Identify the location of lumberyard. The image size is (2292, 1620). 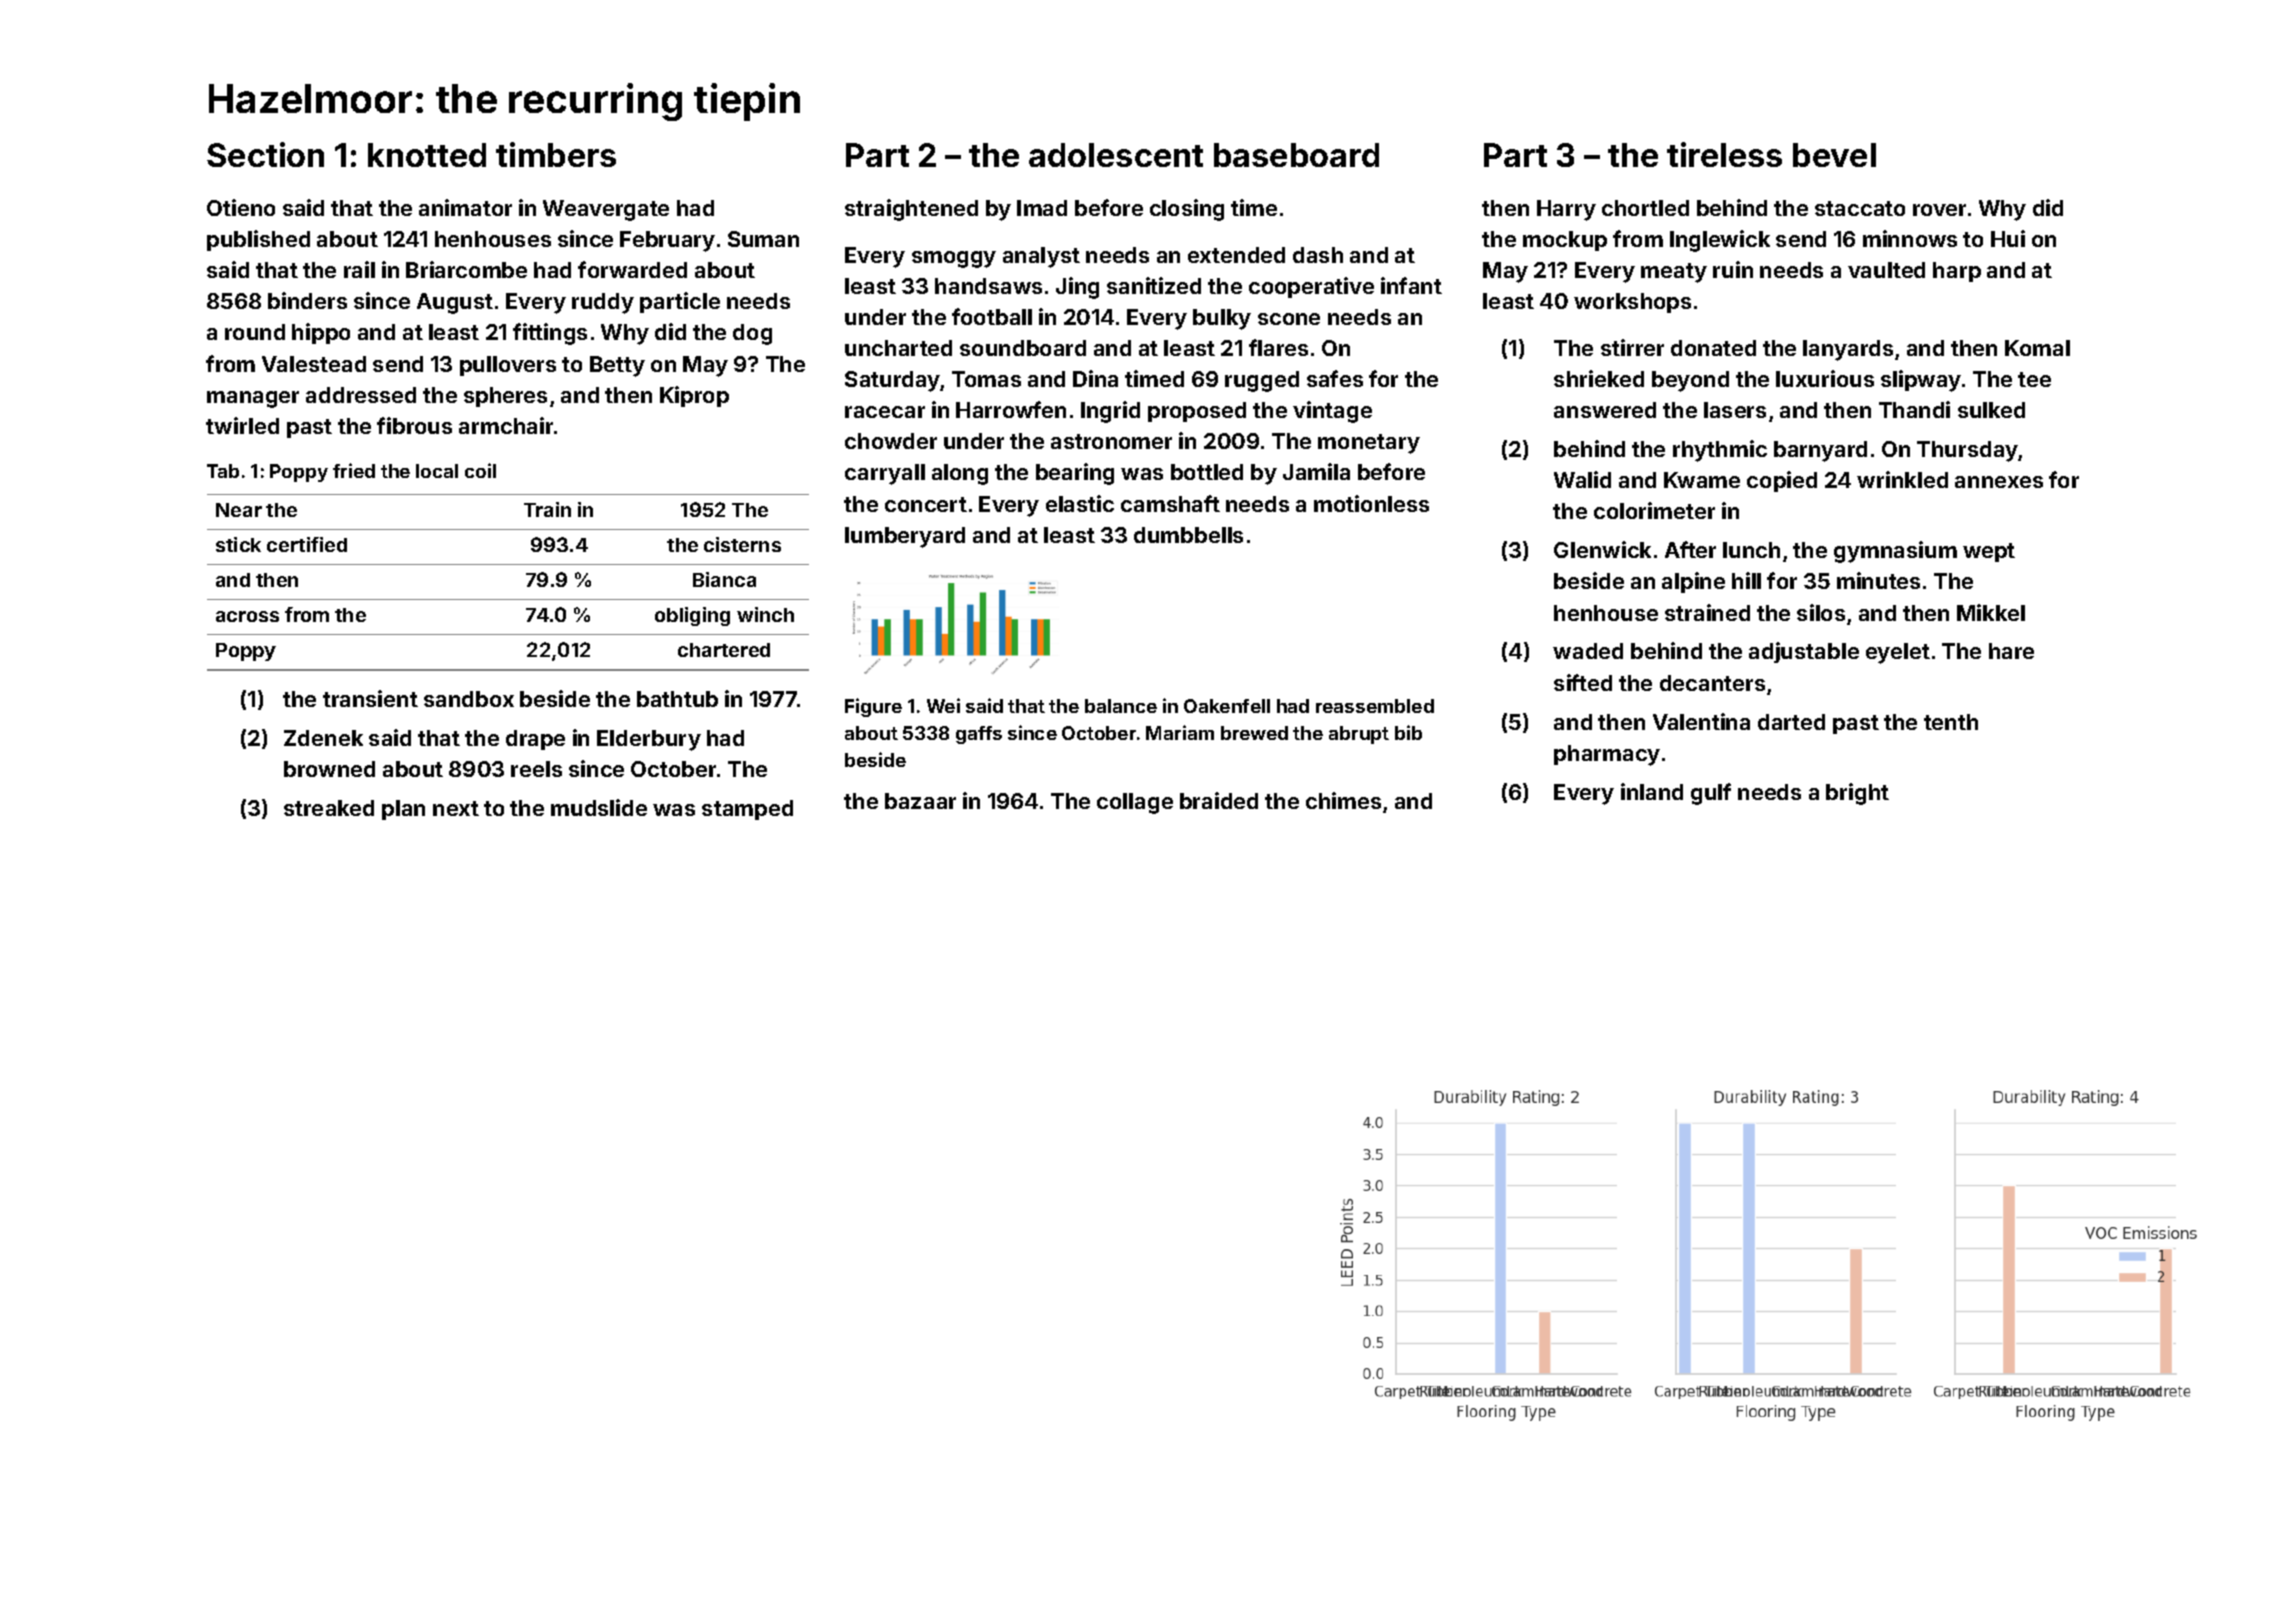
(905, 537).
